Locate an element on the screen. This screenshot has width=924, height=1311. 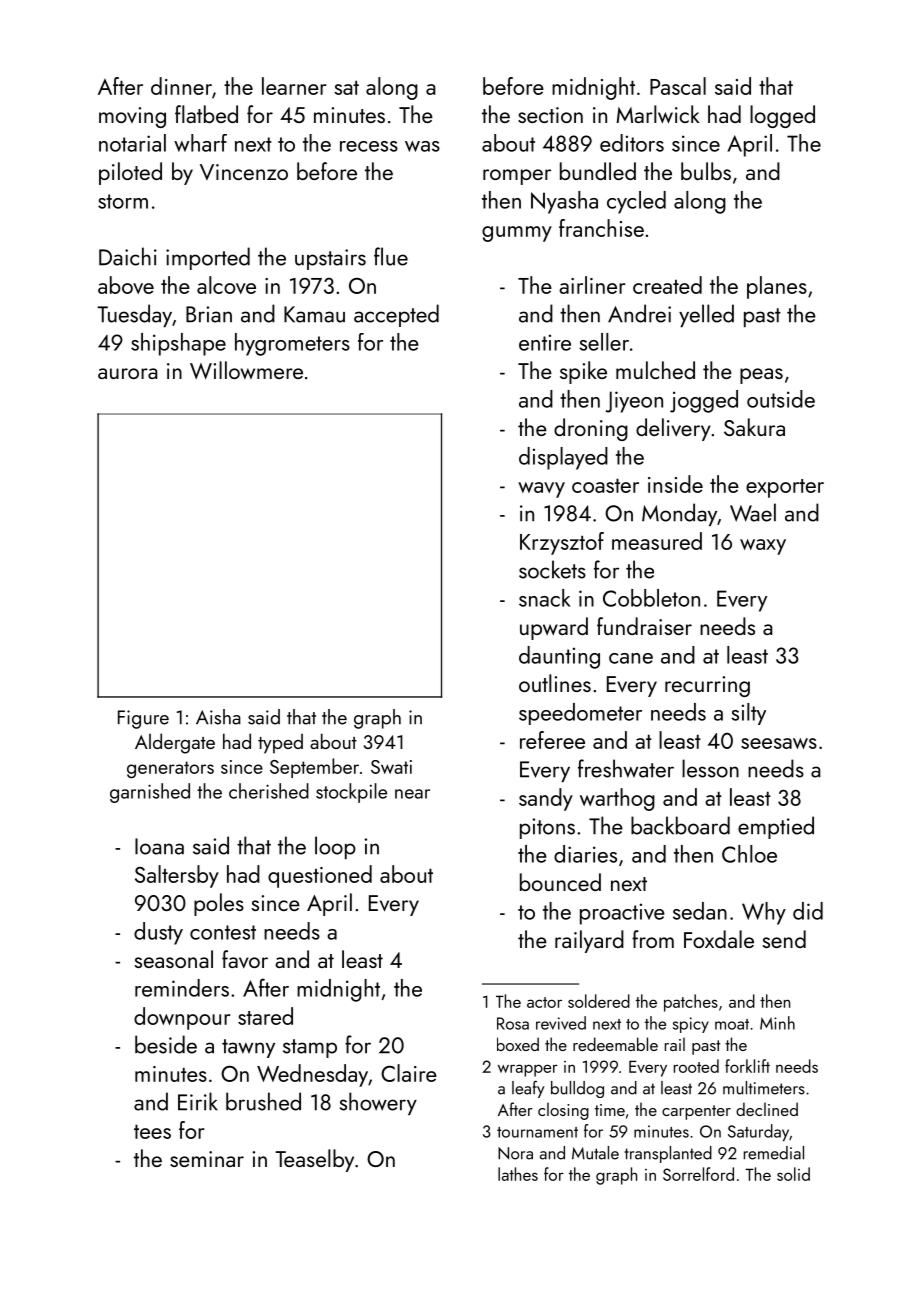
Pascal is located at coordinates (678, 86).
